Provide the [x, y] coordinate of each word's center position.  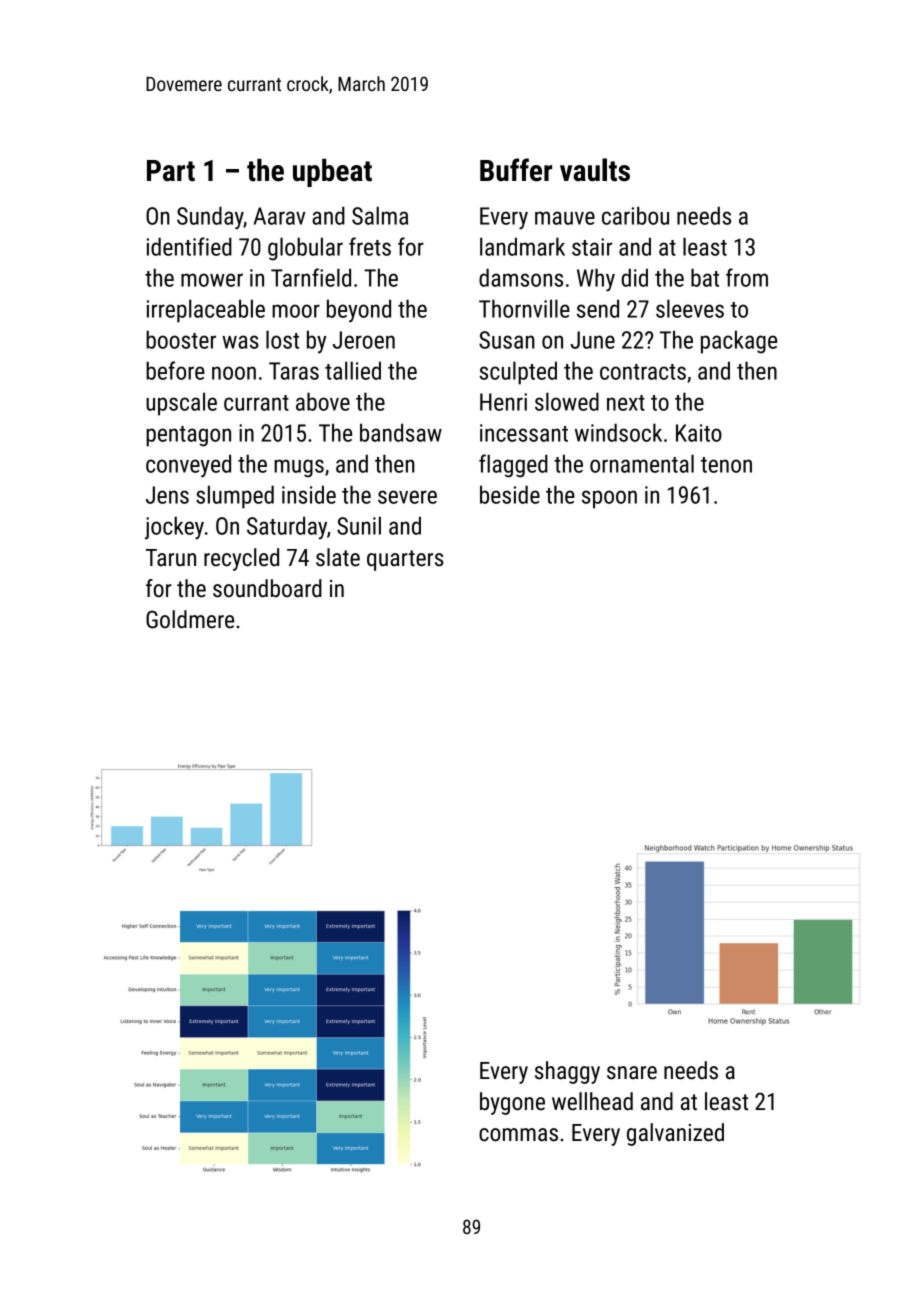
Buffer [516, 170]
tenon [726, 465]
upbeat [332, 173]
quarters [405, 560]
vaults [595, 170]
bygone [512, 1103]
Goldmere [190, 619]
